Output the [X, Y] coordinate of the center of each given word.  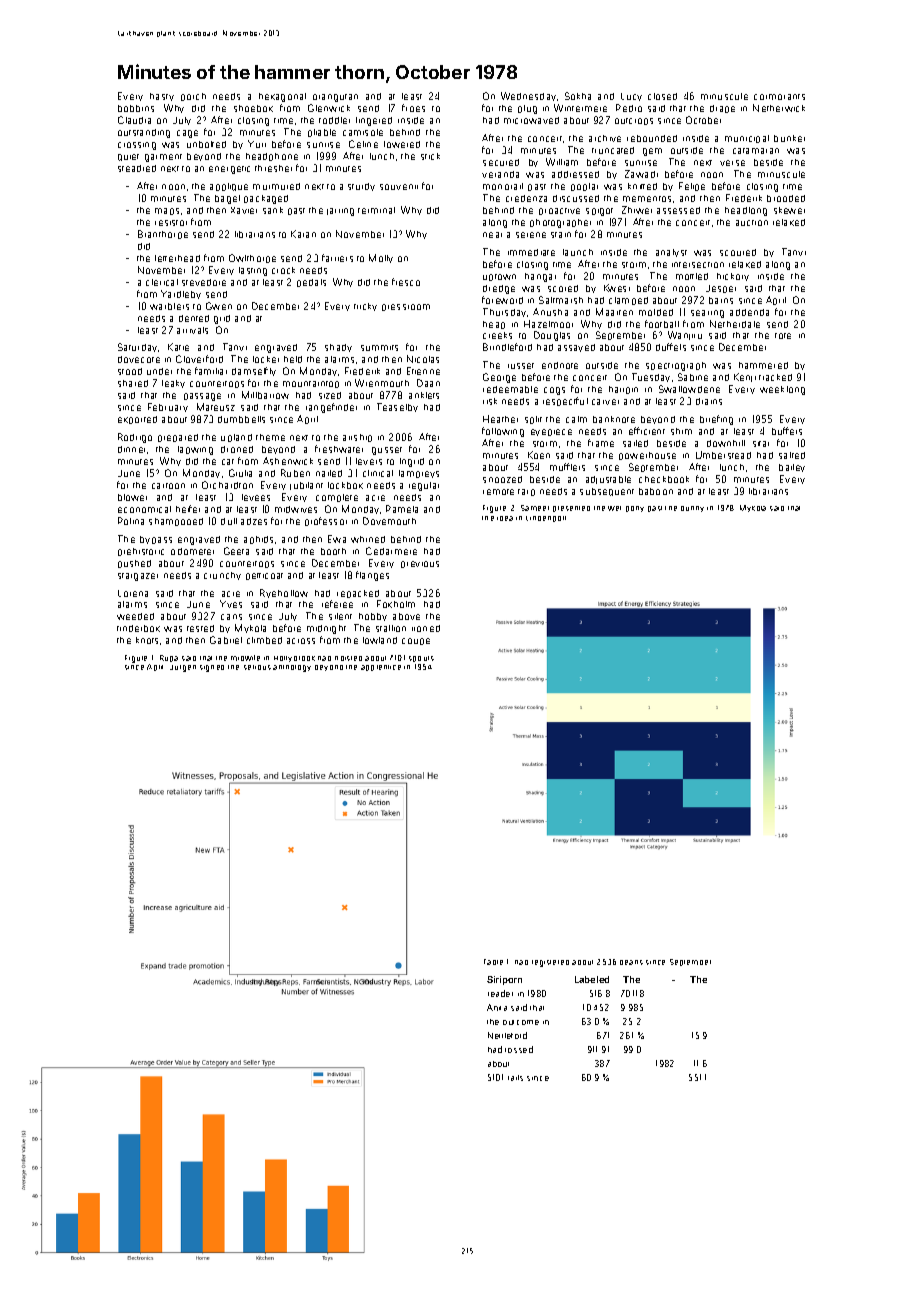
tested [200, 628]
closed [662, 96]
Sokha [578, 96]
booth [333, 551]
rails [515, 1078]
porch [193, 97]
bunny [692, 509]
